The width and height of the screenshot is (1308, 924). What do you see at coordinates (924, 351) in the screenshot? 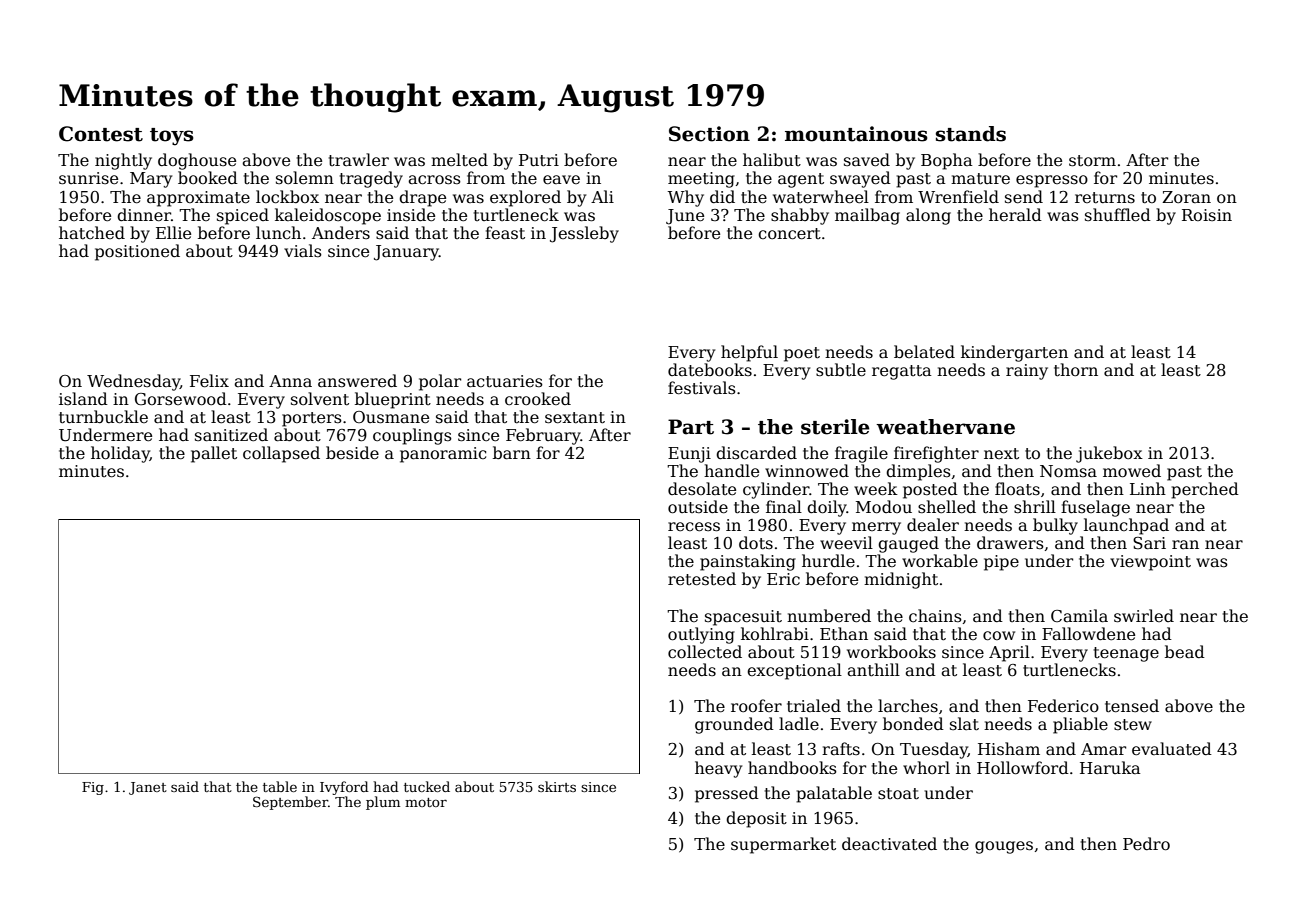
I see `belated` at bounding box center [924, 351].
